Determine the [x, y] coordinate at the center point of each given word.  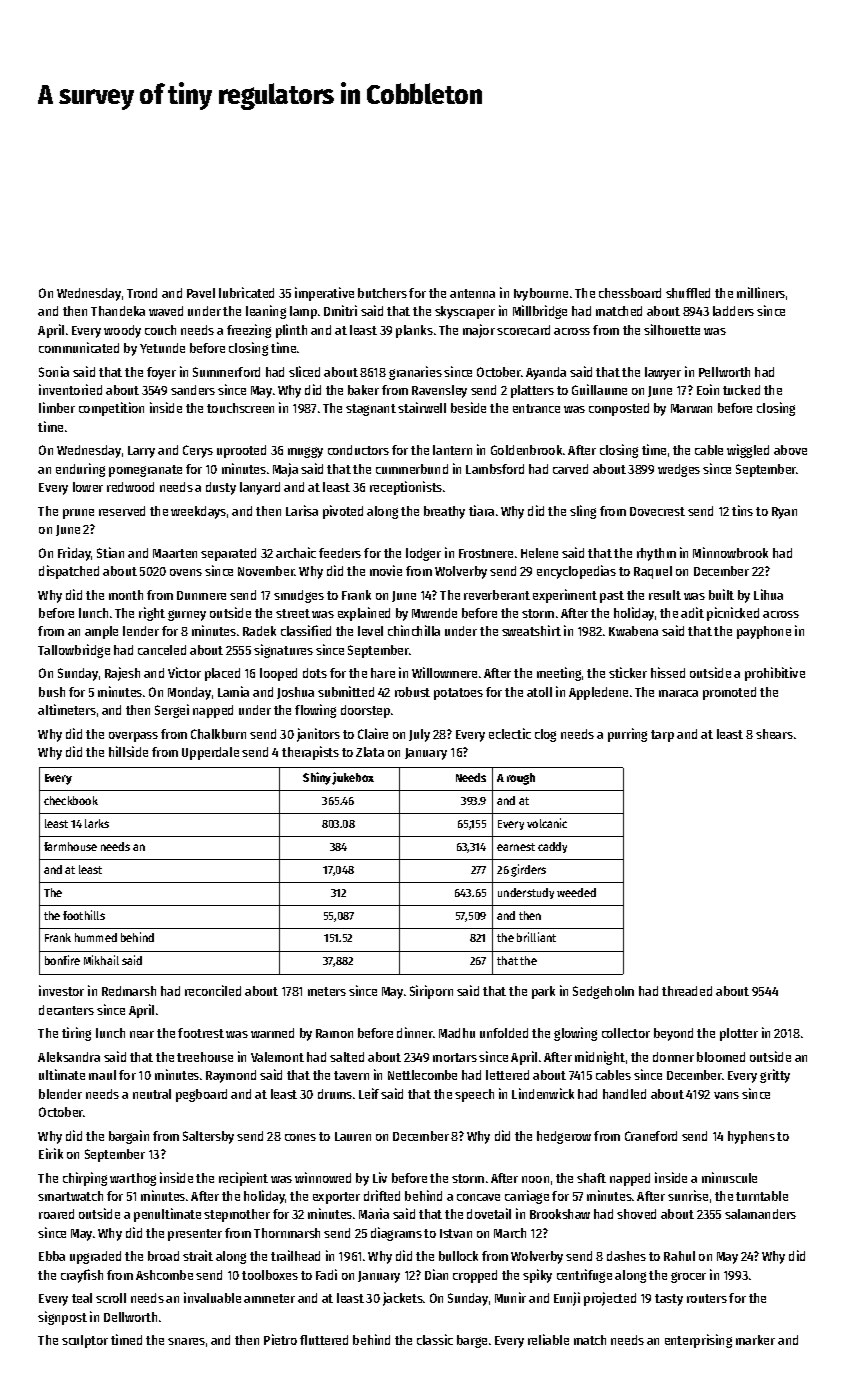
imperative [324, 294]
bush [52, 692]
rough [521, 779]
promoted [729, 693]
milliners [761, 292]
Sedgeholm [603, 992]
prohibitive [775, 674]
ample [101, 632]
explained [364, 614]
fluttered [324, 1340]
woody [122, 331]
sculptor [85, 1341]
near [142, 1034]
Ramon [334, 1033]
